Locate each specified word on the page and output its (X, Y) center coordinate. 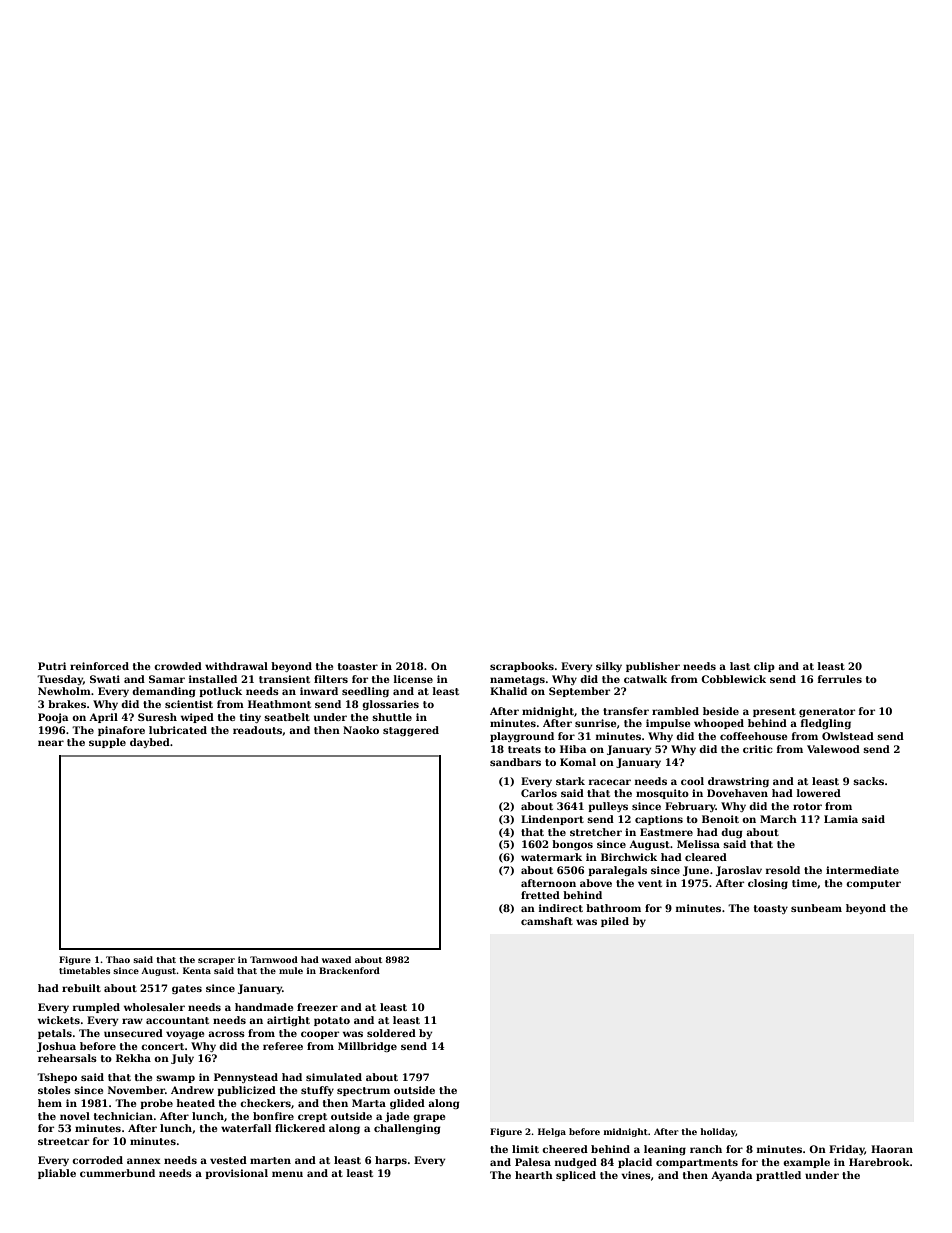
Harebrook (879, 1162)
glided (407, 1104)
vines (636, 1175)
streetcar (63, 1141)
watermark (551, 857)
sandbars (515, 762)
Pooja (53, 718)
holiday (718, 1132)
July (182, 1059)
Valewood (833, 749)
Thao (118, 959)
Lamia (841, 819)
